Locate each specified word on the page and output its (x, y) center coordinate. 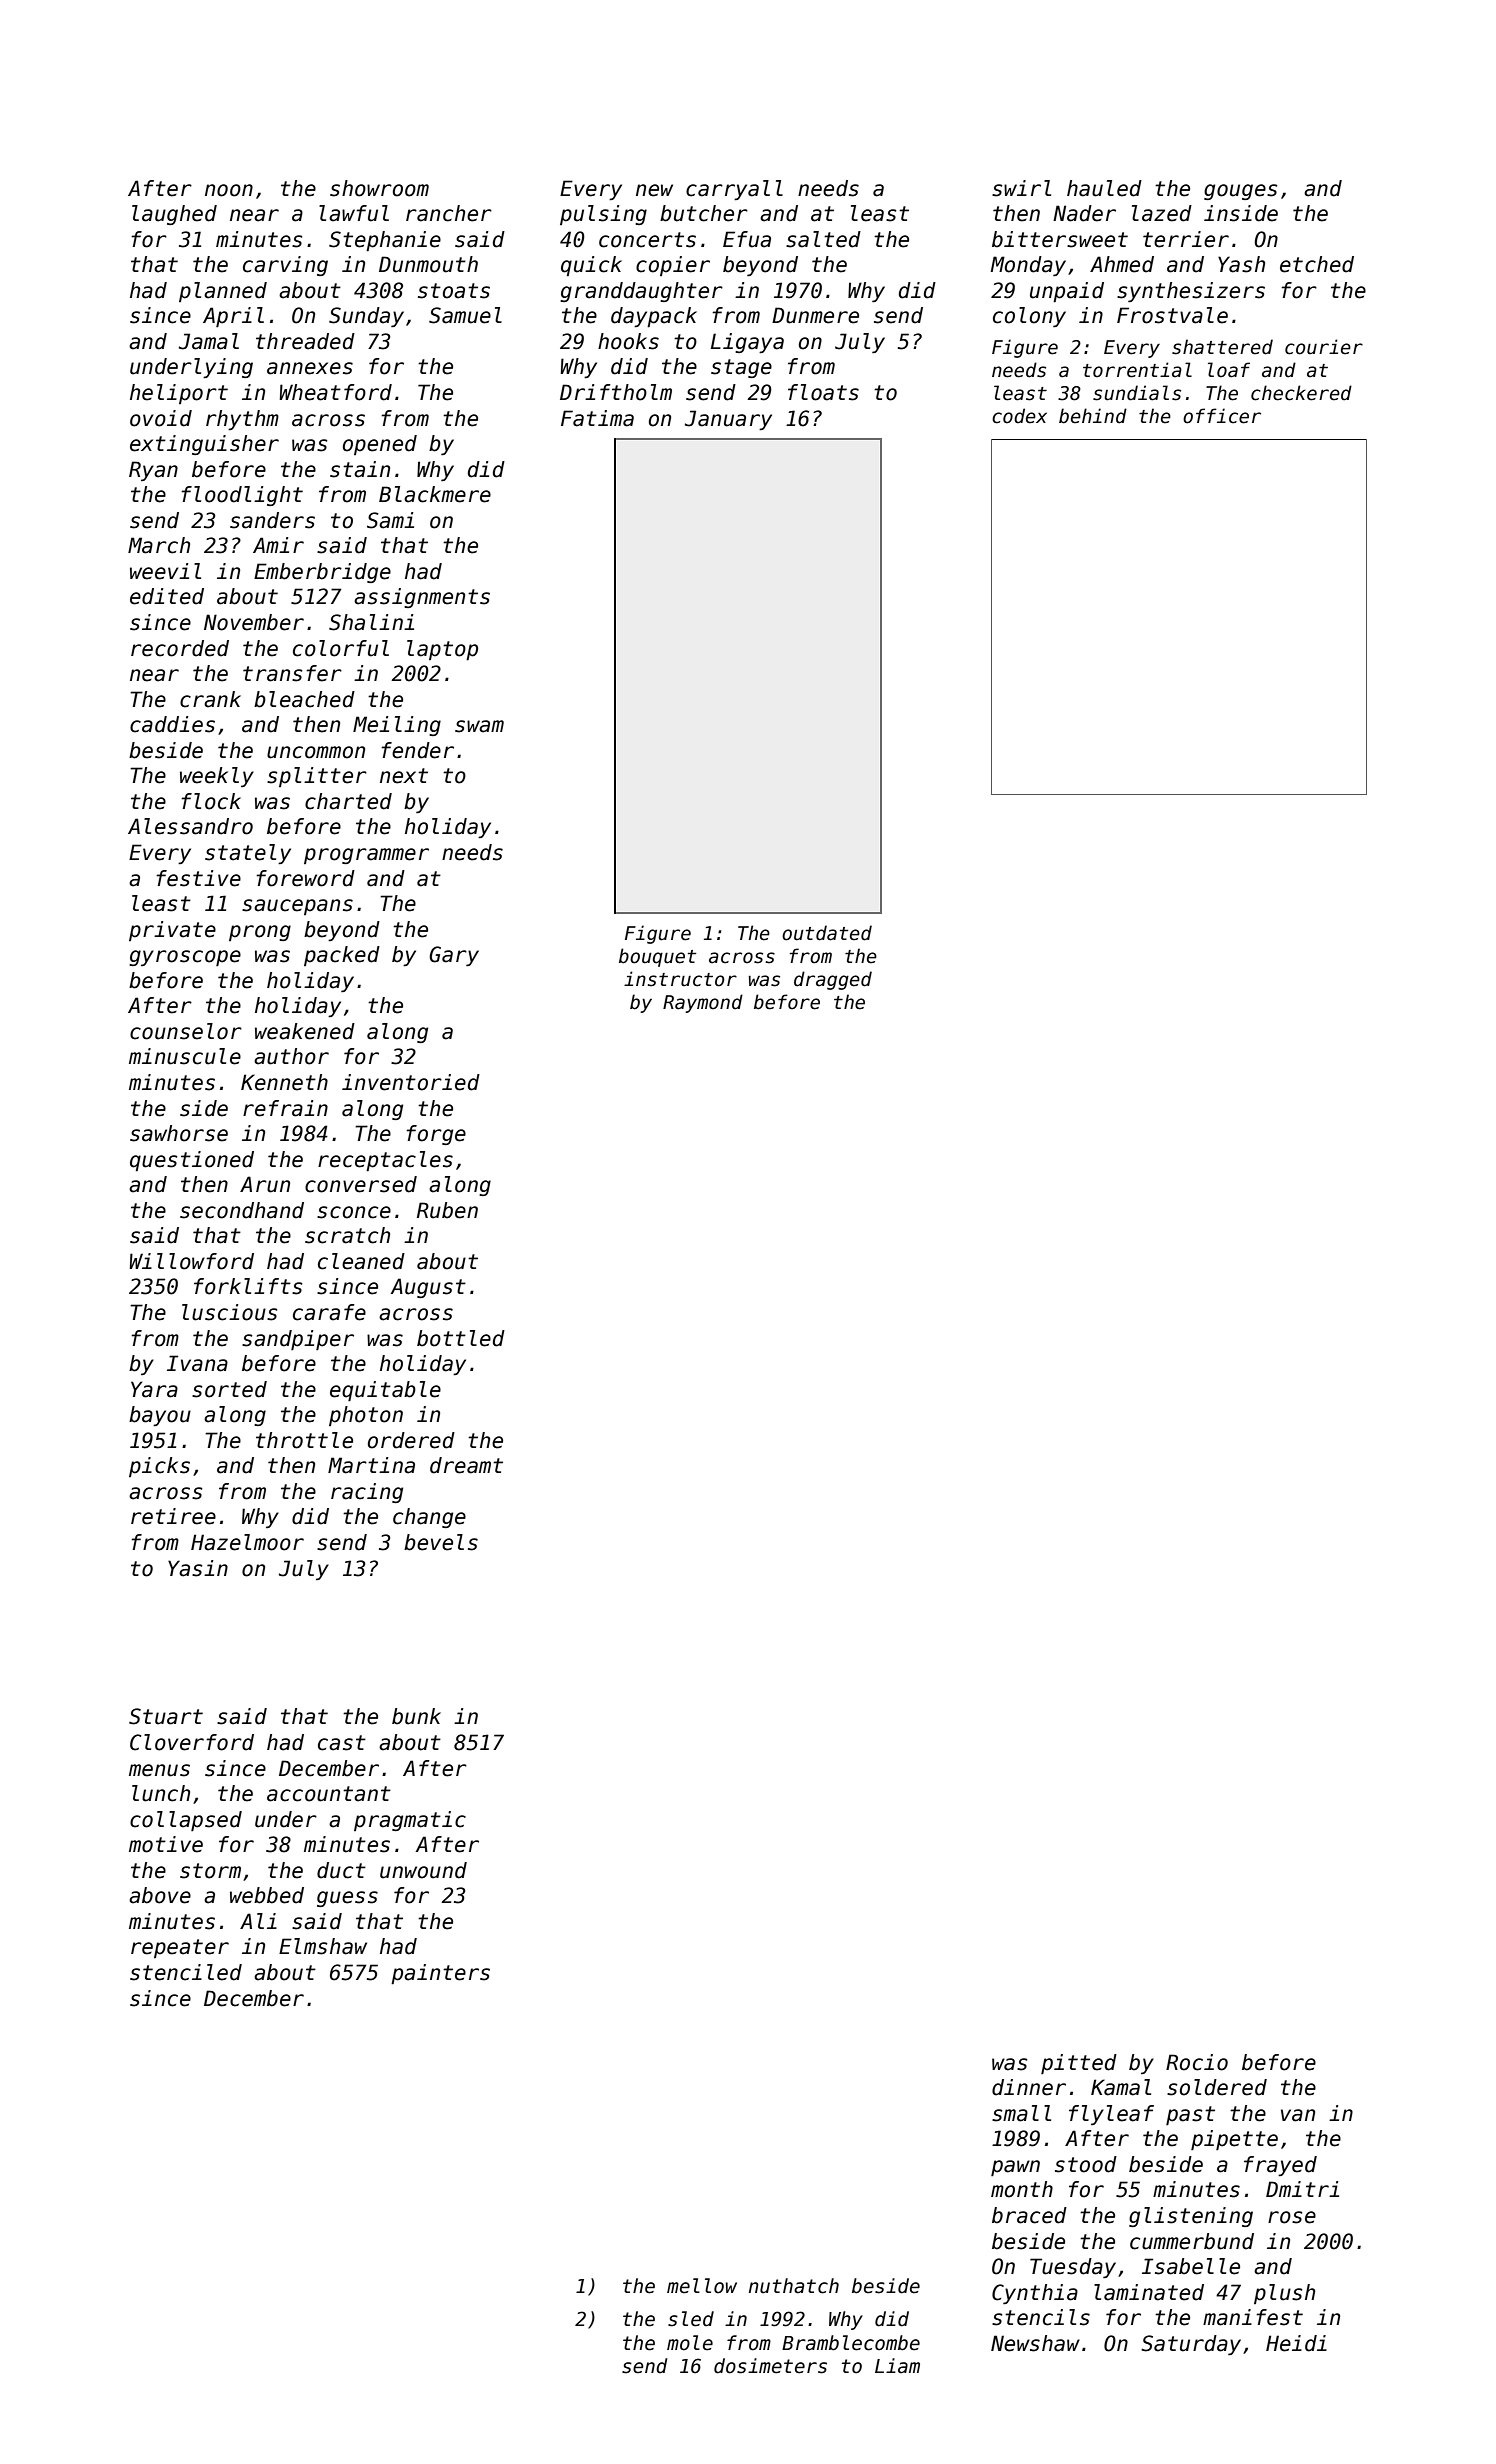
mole (690, 2343)
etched (1317, 264)
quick (591, 266)
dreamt (466, 1465)
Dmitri (1302, 2189)
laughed (174, 215)
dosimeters (770, 2366)
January (728, 420)
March (159, 545)
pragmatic (410, 1821)
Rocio (1197, 2062)
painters (440, 1974)
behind (1093, 416)
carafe (329, 1312)
